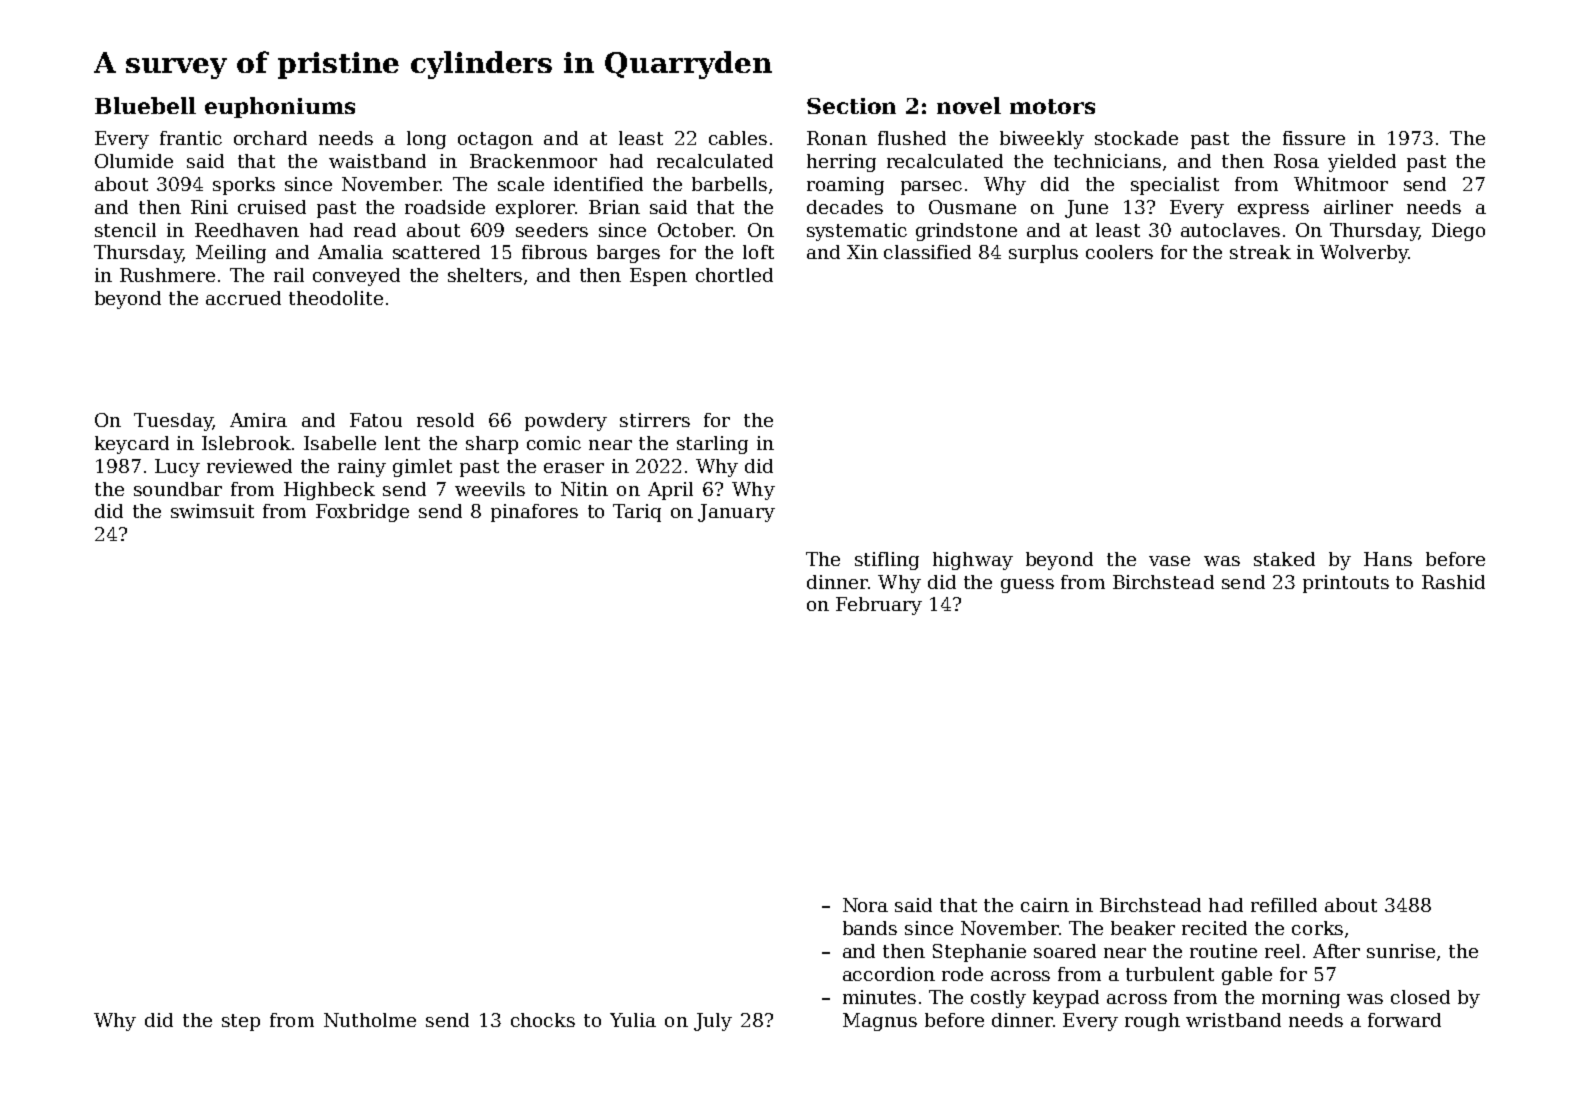 Image resolution: width=1580 pixels, height=1117 pixels. What do you see at coordinates (329, 491) in the screenshot?
I see `Highbeck` at bounding box center [329, 491].
